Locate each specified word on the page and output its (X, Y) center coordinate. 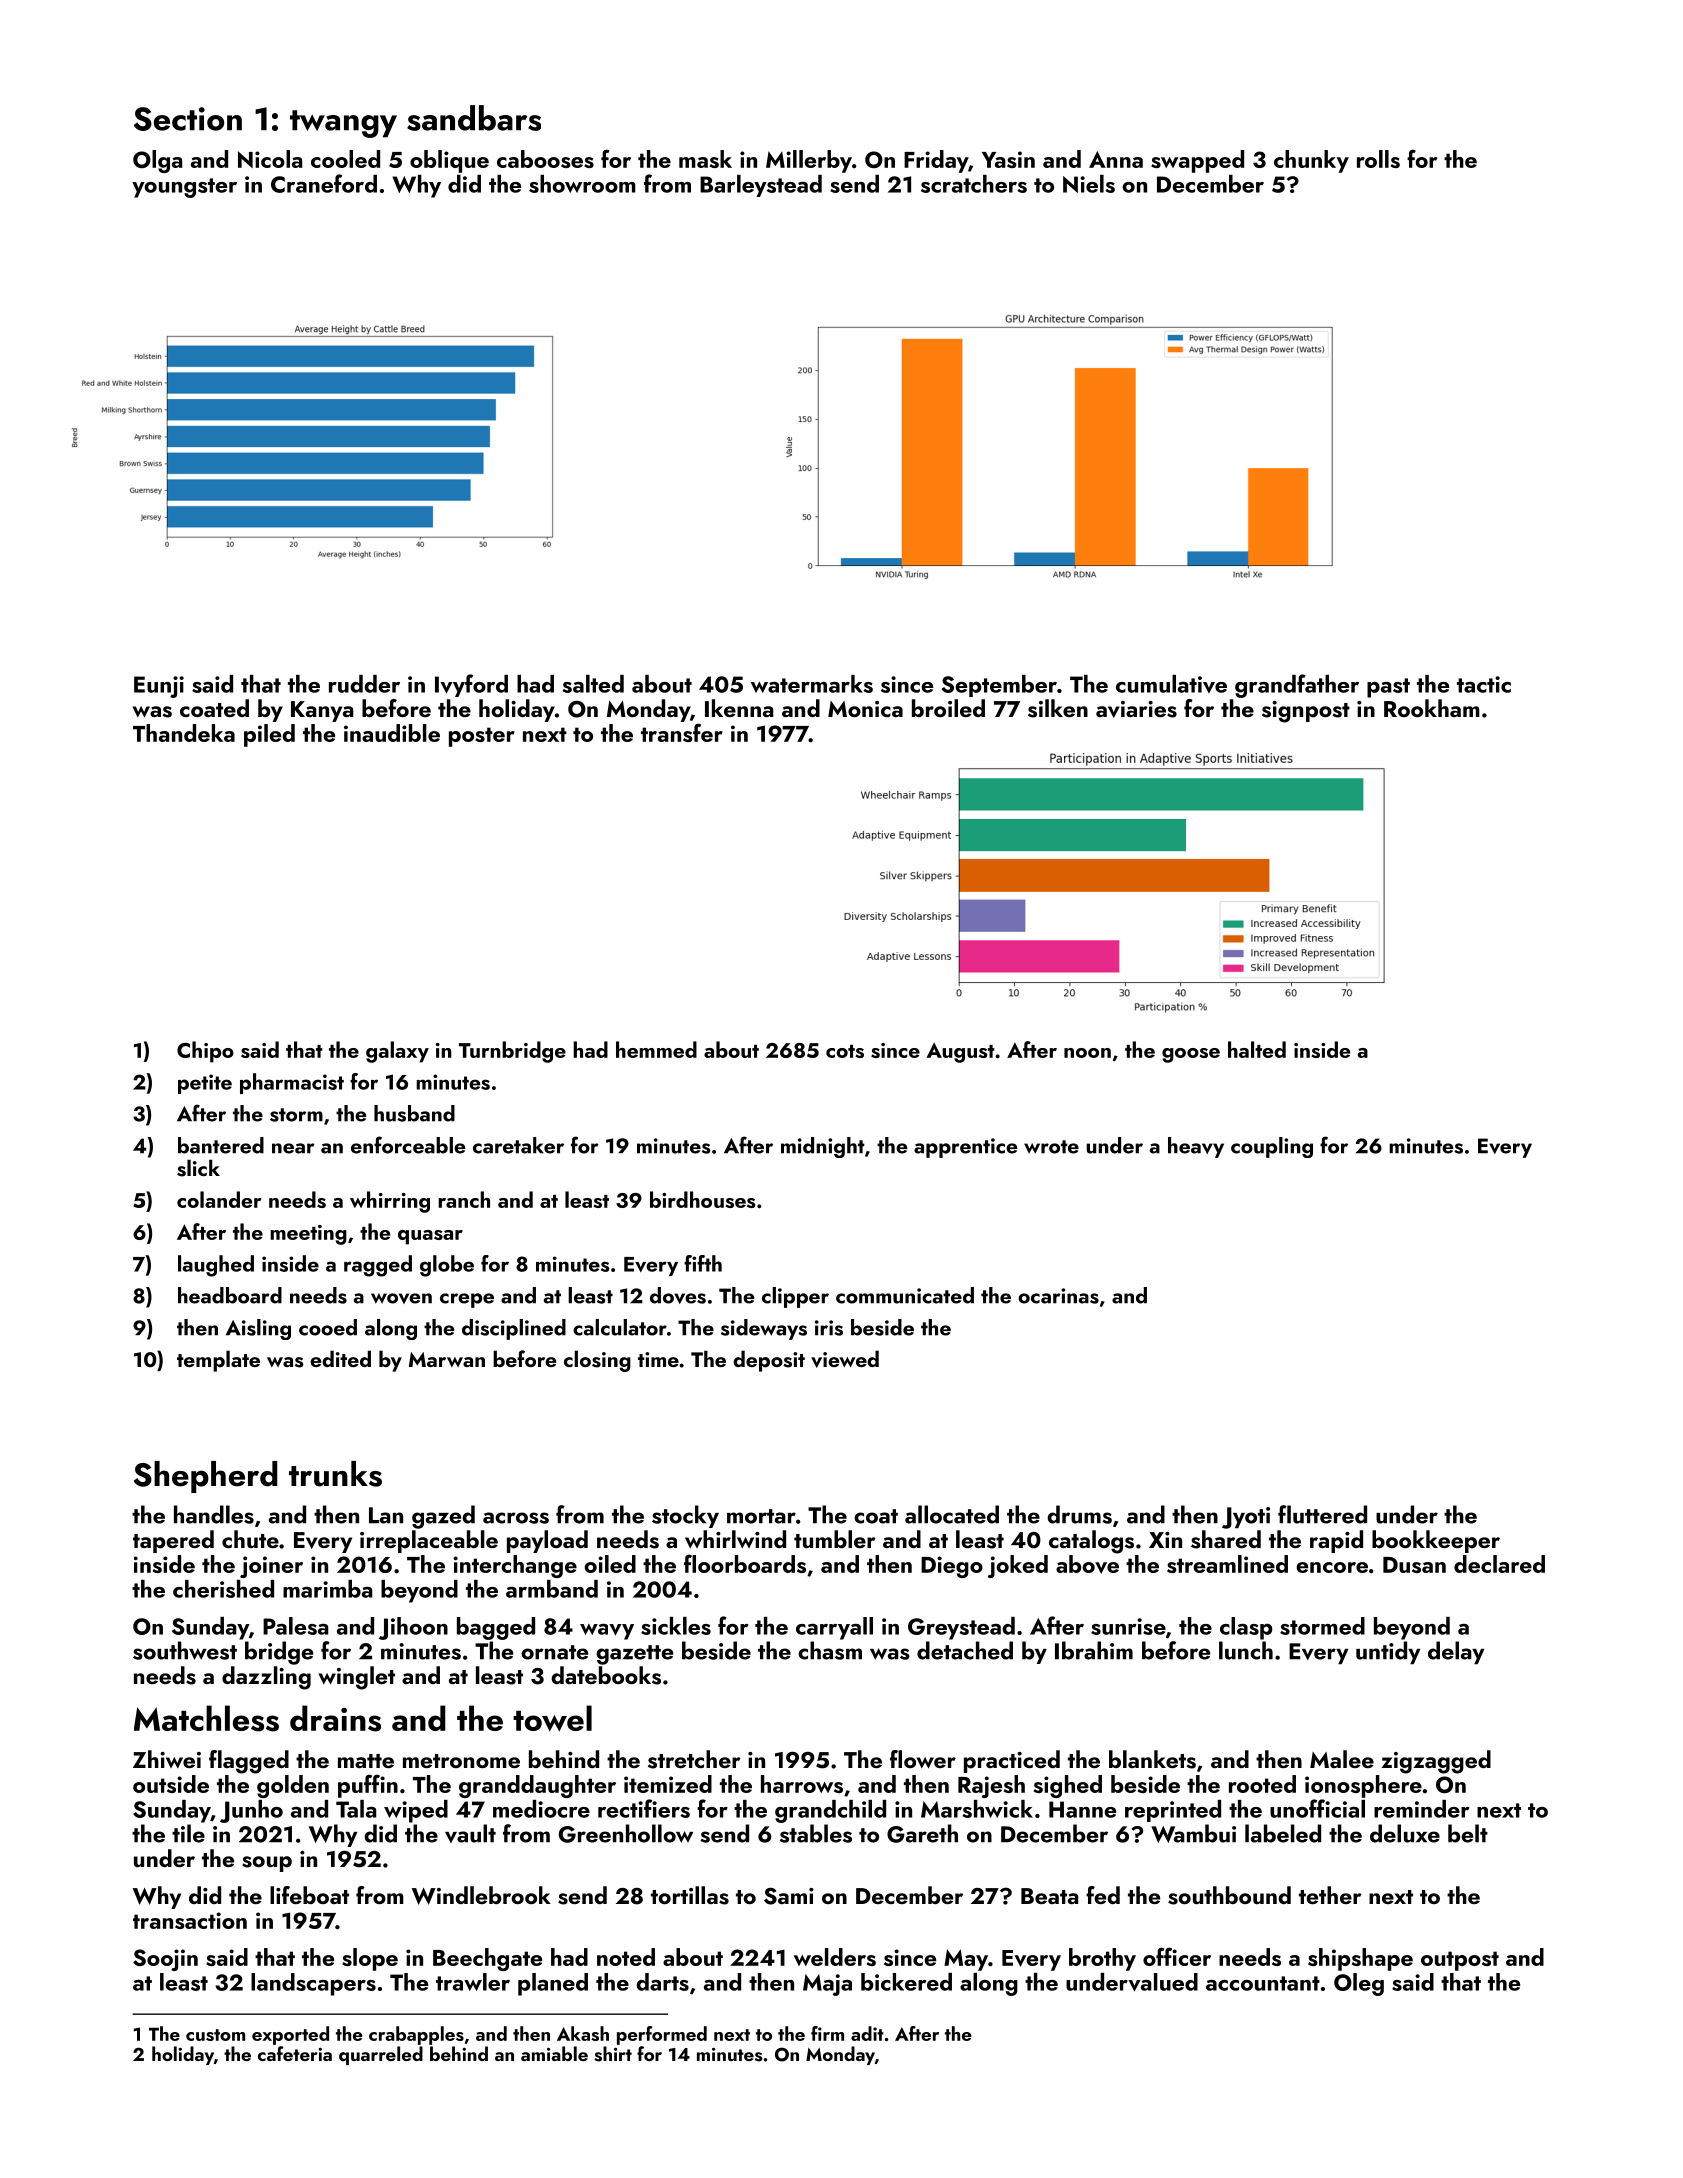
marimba (328, 1589)
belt (1468, 1833)
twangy (343, 124)
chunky (1311, 161)
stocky (685, 1516)
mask (705, 159)
